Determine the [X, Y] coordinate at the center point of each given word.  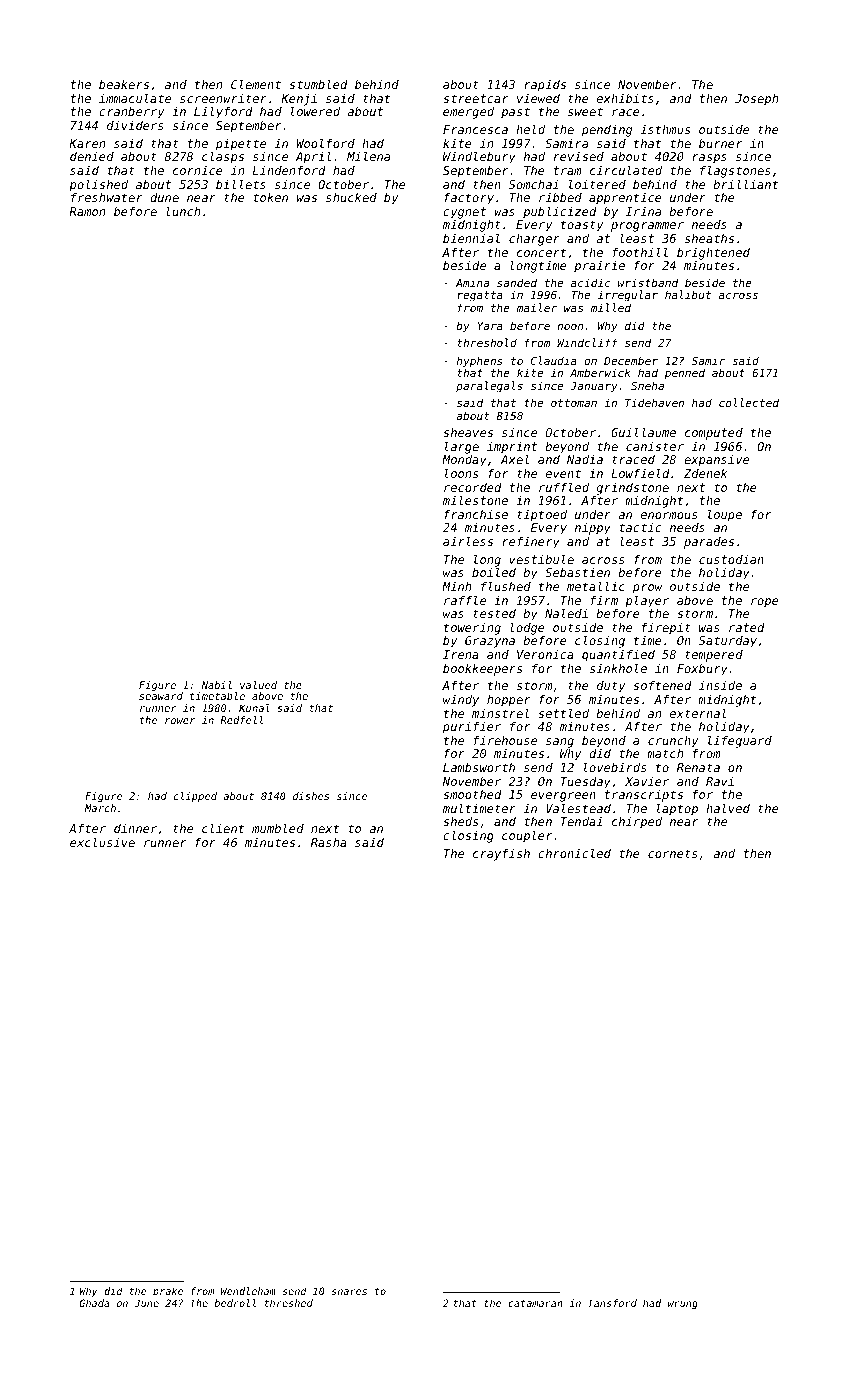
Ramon [87, 211]
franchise [476, 514]
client [223, 828]
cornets [673, 853]
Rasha [329, 842]
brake [168, 1291]
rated [747, 627]
